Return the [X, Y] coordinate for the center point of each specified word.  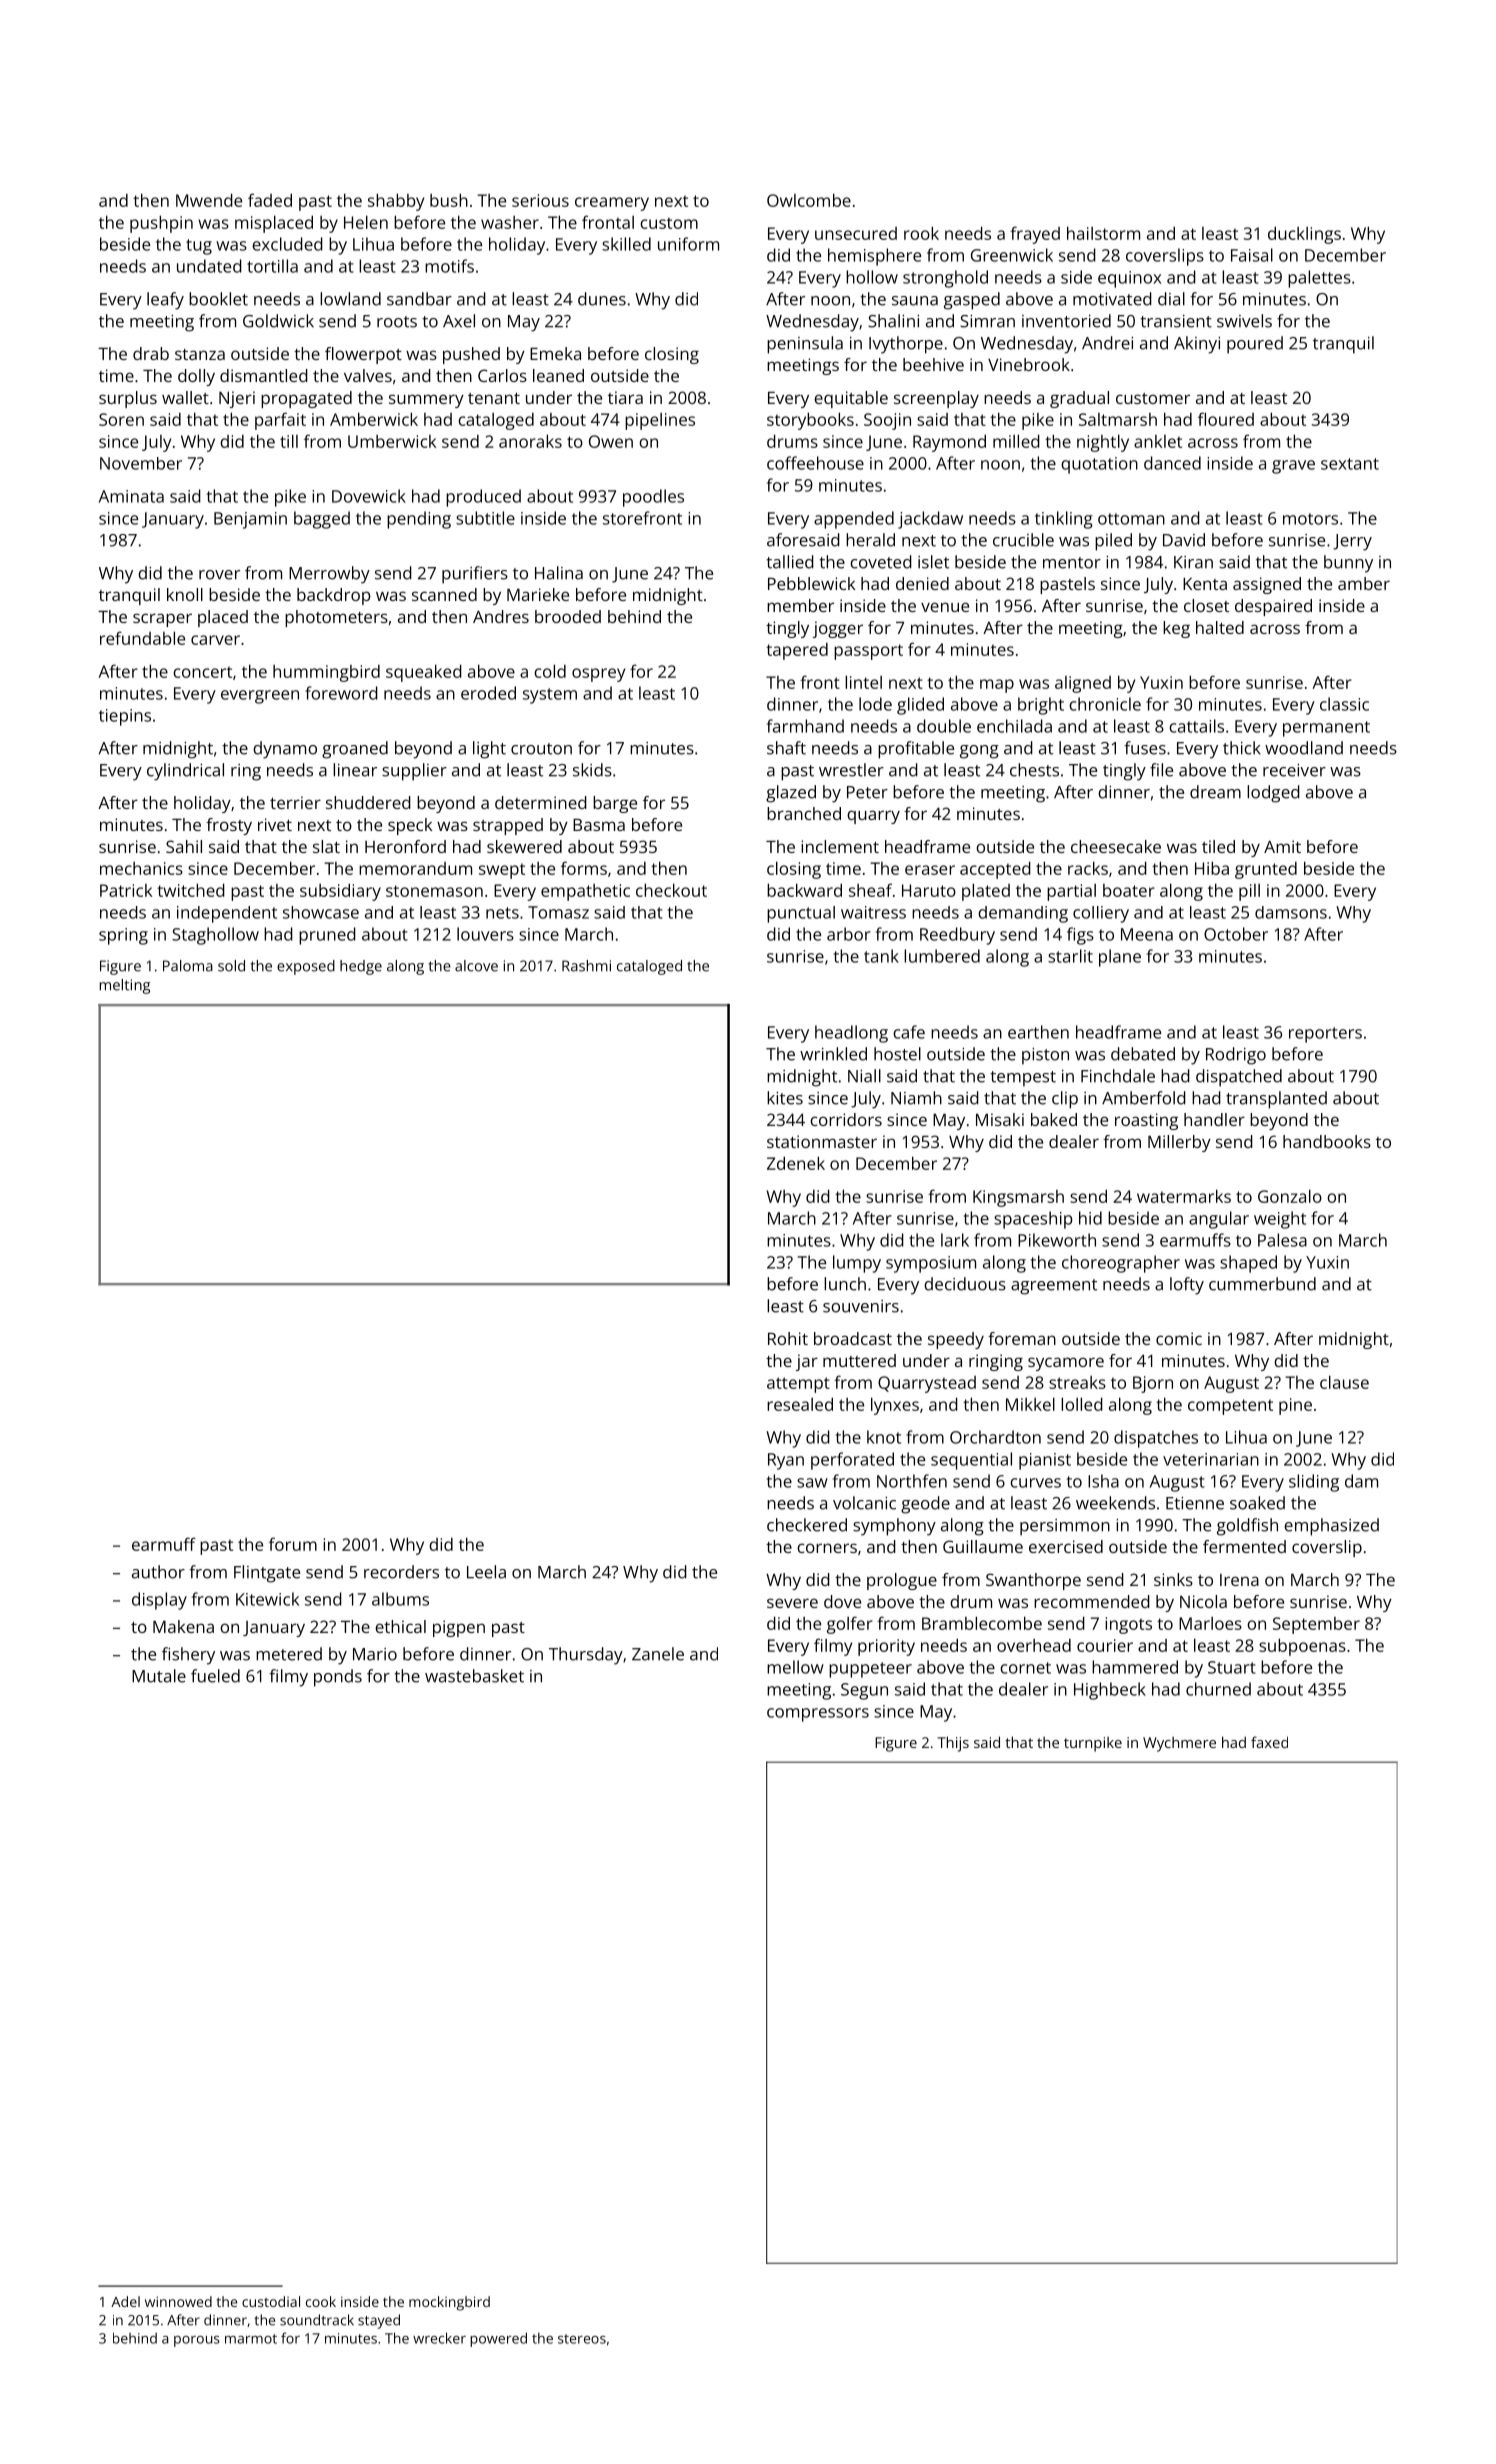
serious [540, 200]
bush [449, 200]
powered [498, 2339]
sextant [1350, 464]
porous [197, 2341]
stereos [582, 2339]
